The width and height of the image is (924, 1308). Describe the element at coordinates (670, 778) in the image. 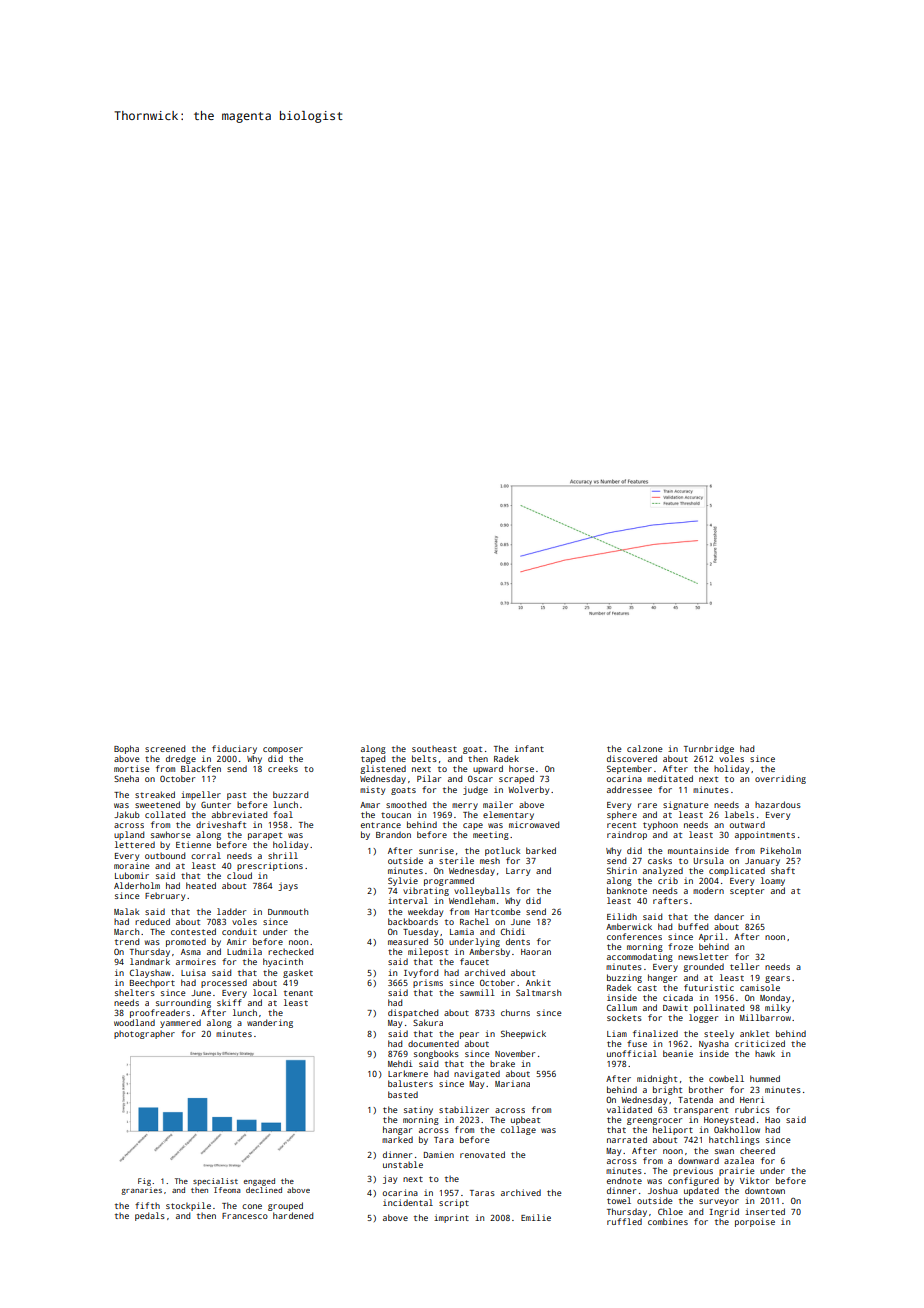

I see `meditated` at that location.
